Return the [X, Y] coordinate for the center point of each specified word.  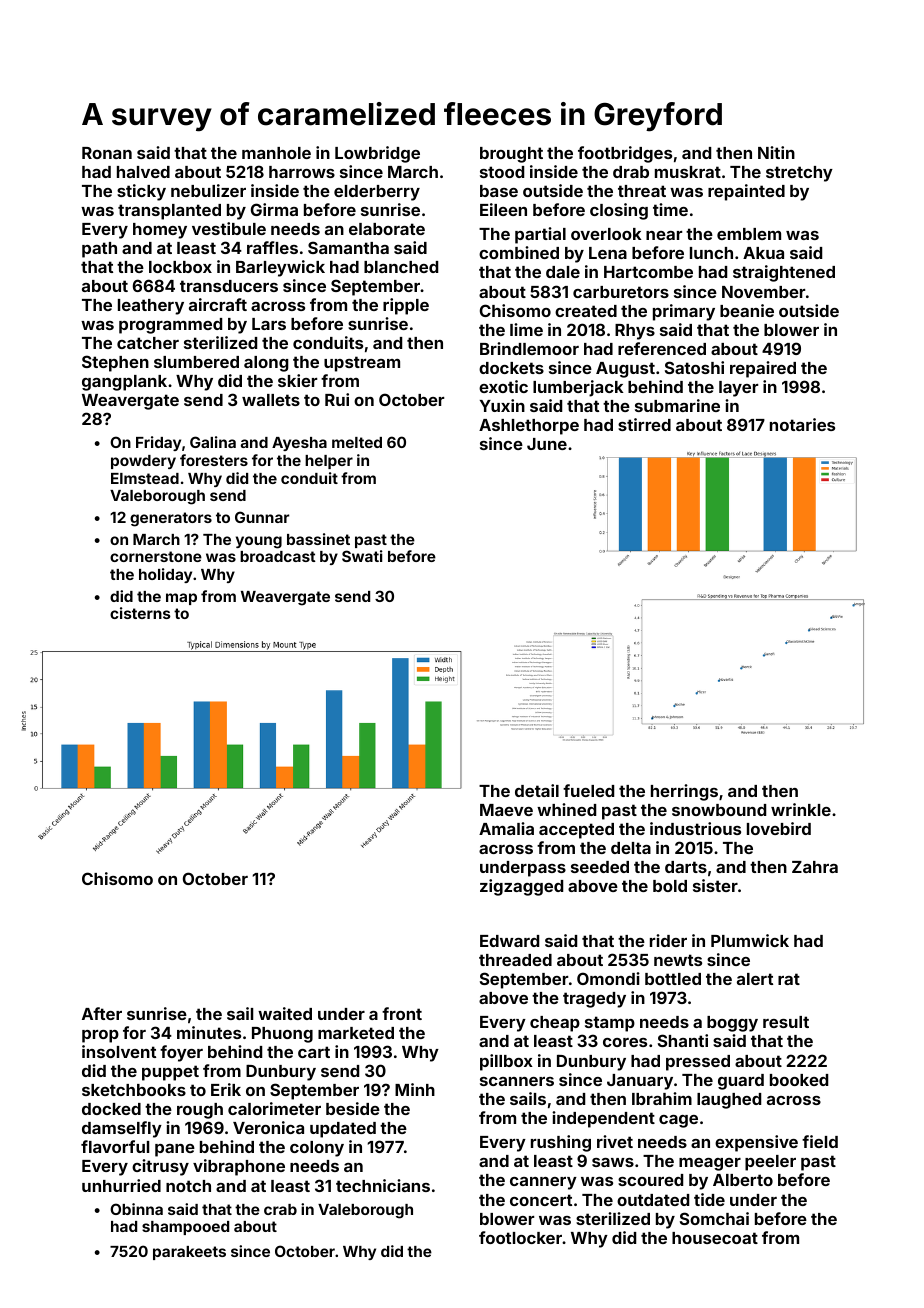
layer [738, 389]
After [102, 1013]
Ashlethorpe [529, 427]
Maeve [506, 810]
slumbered [196, 362]
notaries [802, 424]
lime [526, 329]
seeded [600, 867]
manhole [276, 153]
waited [285, 1013]
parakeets [189, 1253]
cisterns [140, 613]
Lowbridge [377, 154]
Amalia [506, 828]
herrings [684, 792]
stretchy [799, 174]
